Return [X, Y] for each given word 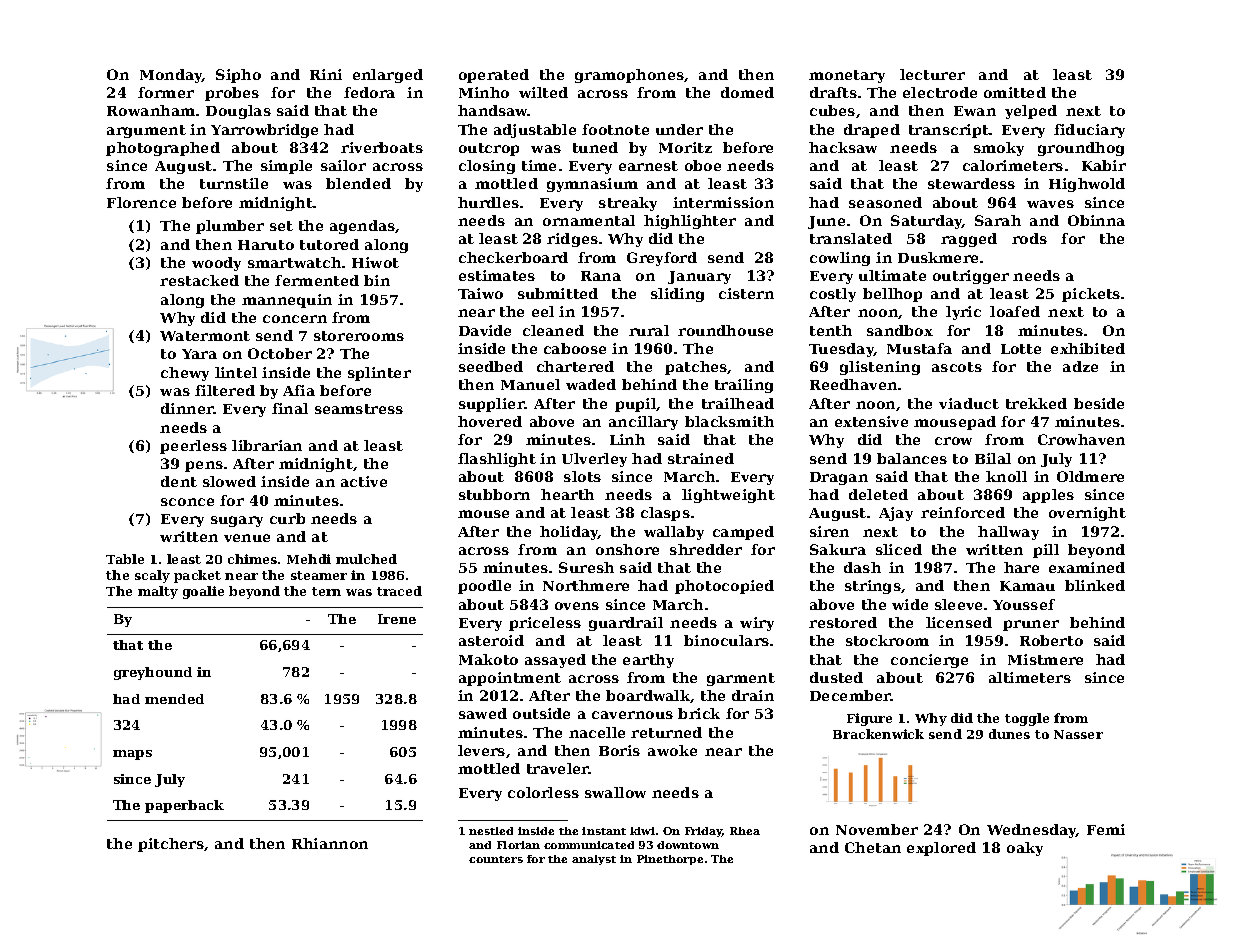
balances [912, 458]
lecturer [932, 74]
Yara [199, 354]
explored [941, 849]
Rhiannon [330, 843]
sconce [187, 502]
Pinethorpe [670, 860]
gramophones [629, 76]
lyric [963, 313]
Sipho [238, 76]
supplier [492, 405]
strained [701, 458]
